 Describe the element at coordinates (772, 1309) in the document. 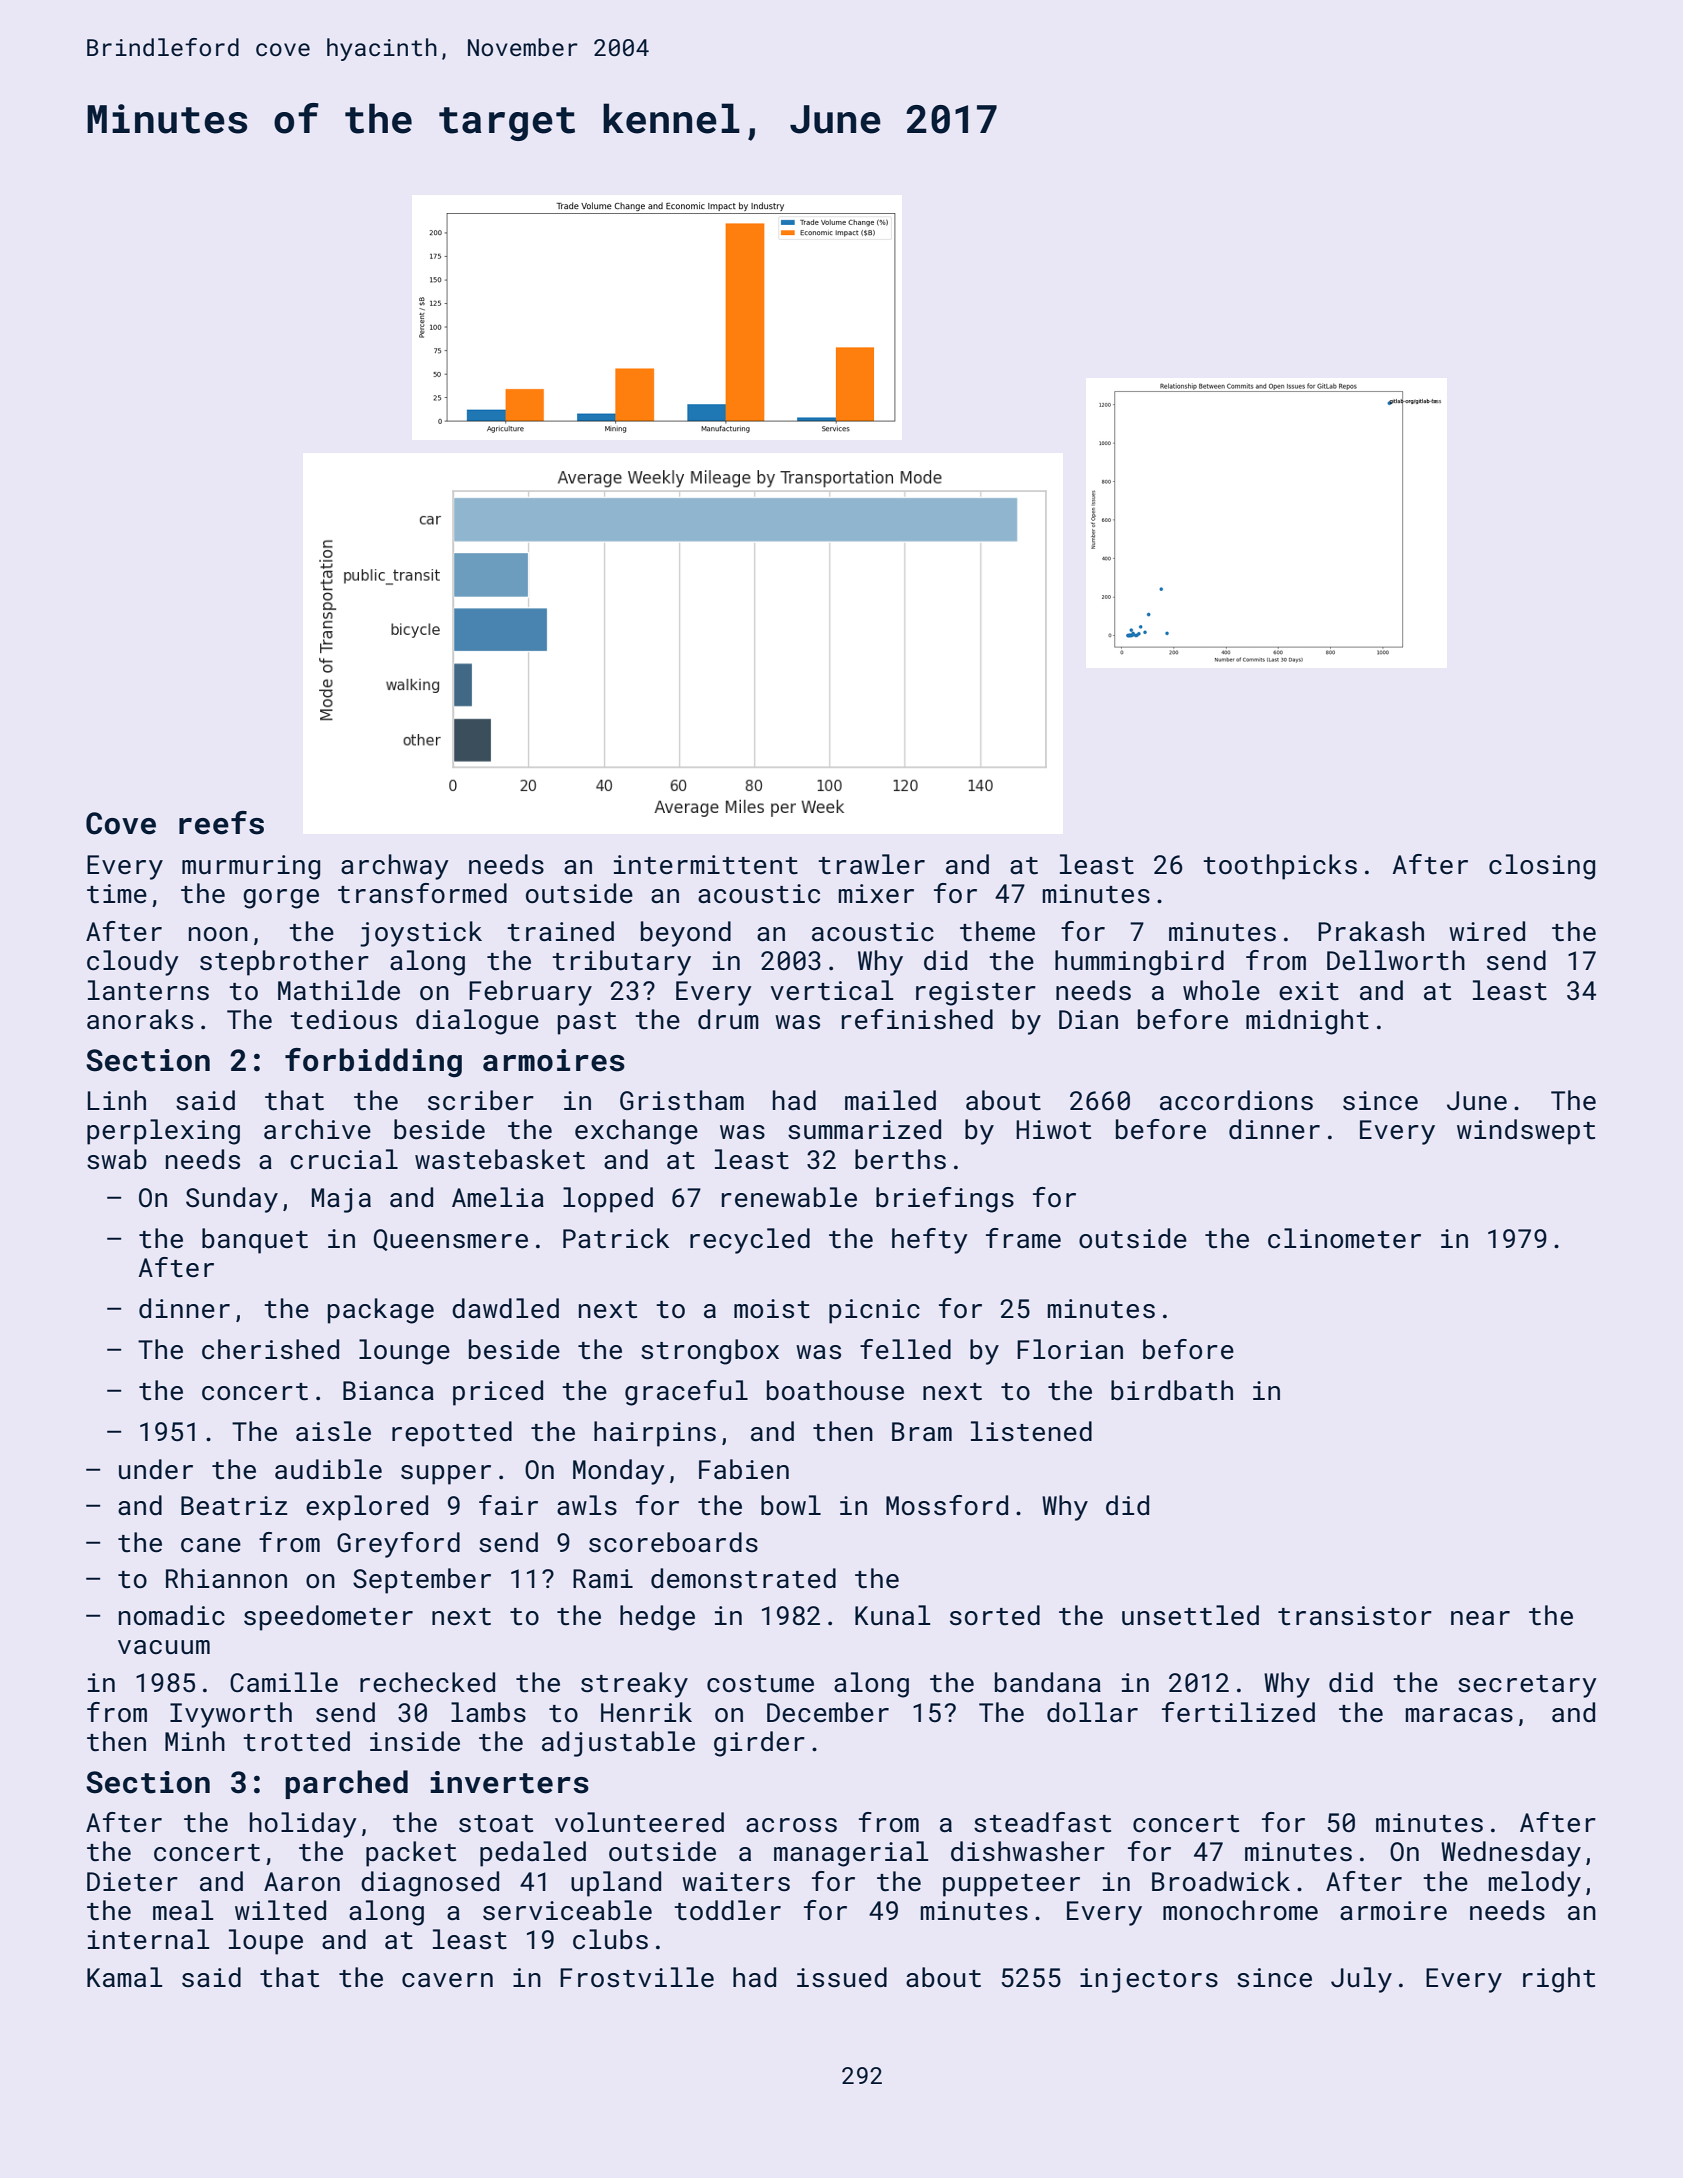

I see `moist` at that location.
